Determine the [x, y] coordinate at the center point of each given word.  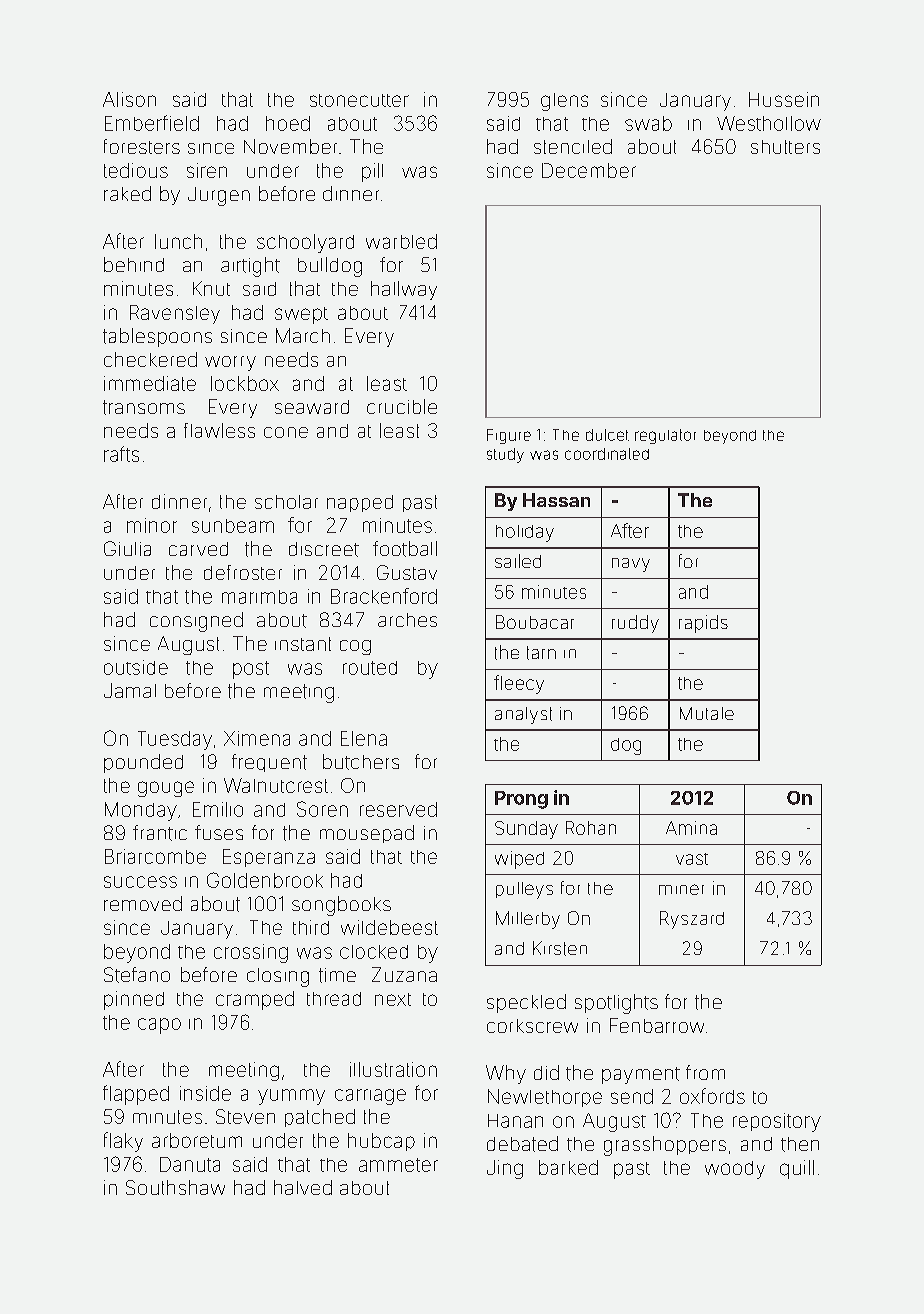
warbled [401, 241]
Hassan [556, 500]
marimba [259, 597]
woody [735, 1170]
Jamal [130, 690]
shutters [785, 147]
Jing [505, 1169]
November [290, 146]
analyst [523, 715]
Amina [691, 828]
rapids [703, 624]
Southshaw [175, 1187]
